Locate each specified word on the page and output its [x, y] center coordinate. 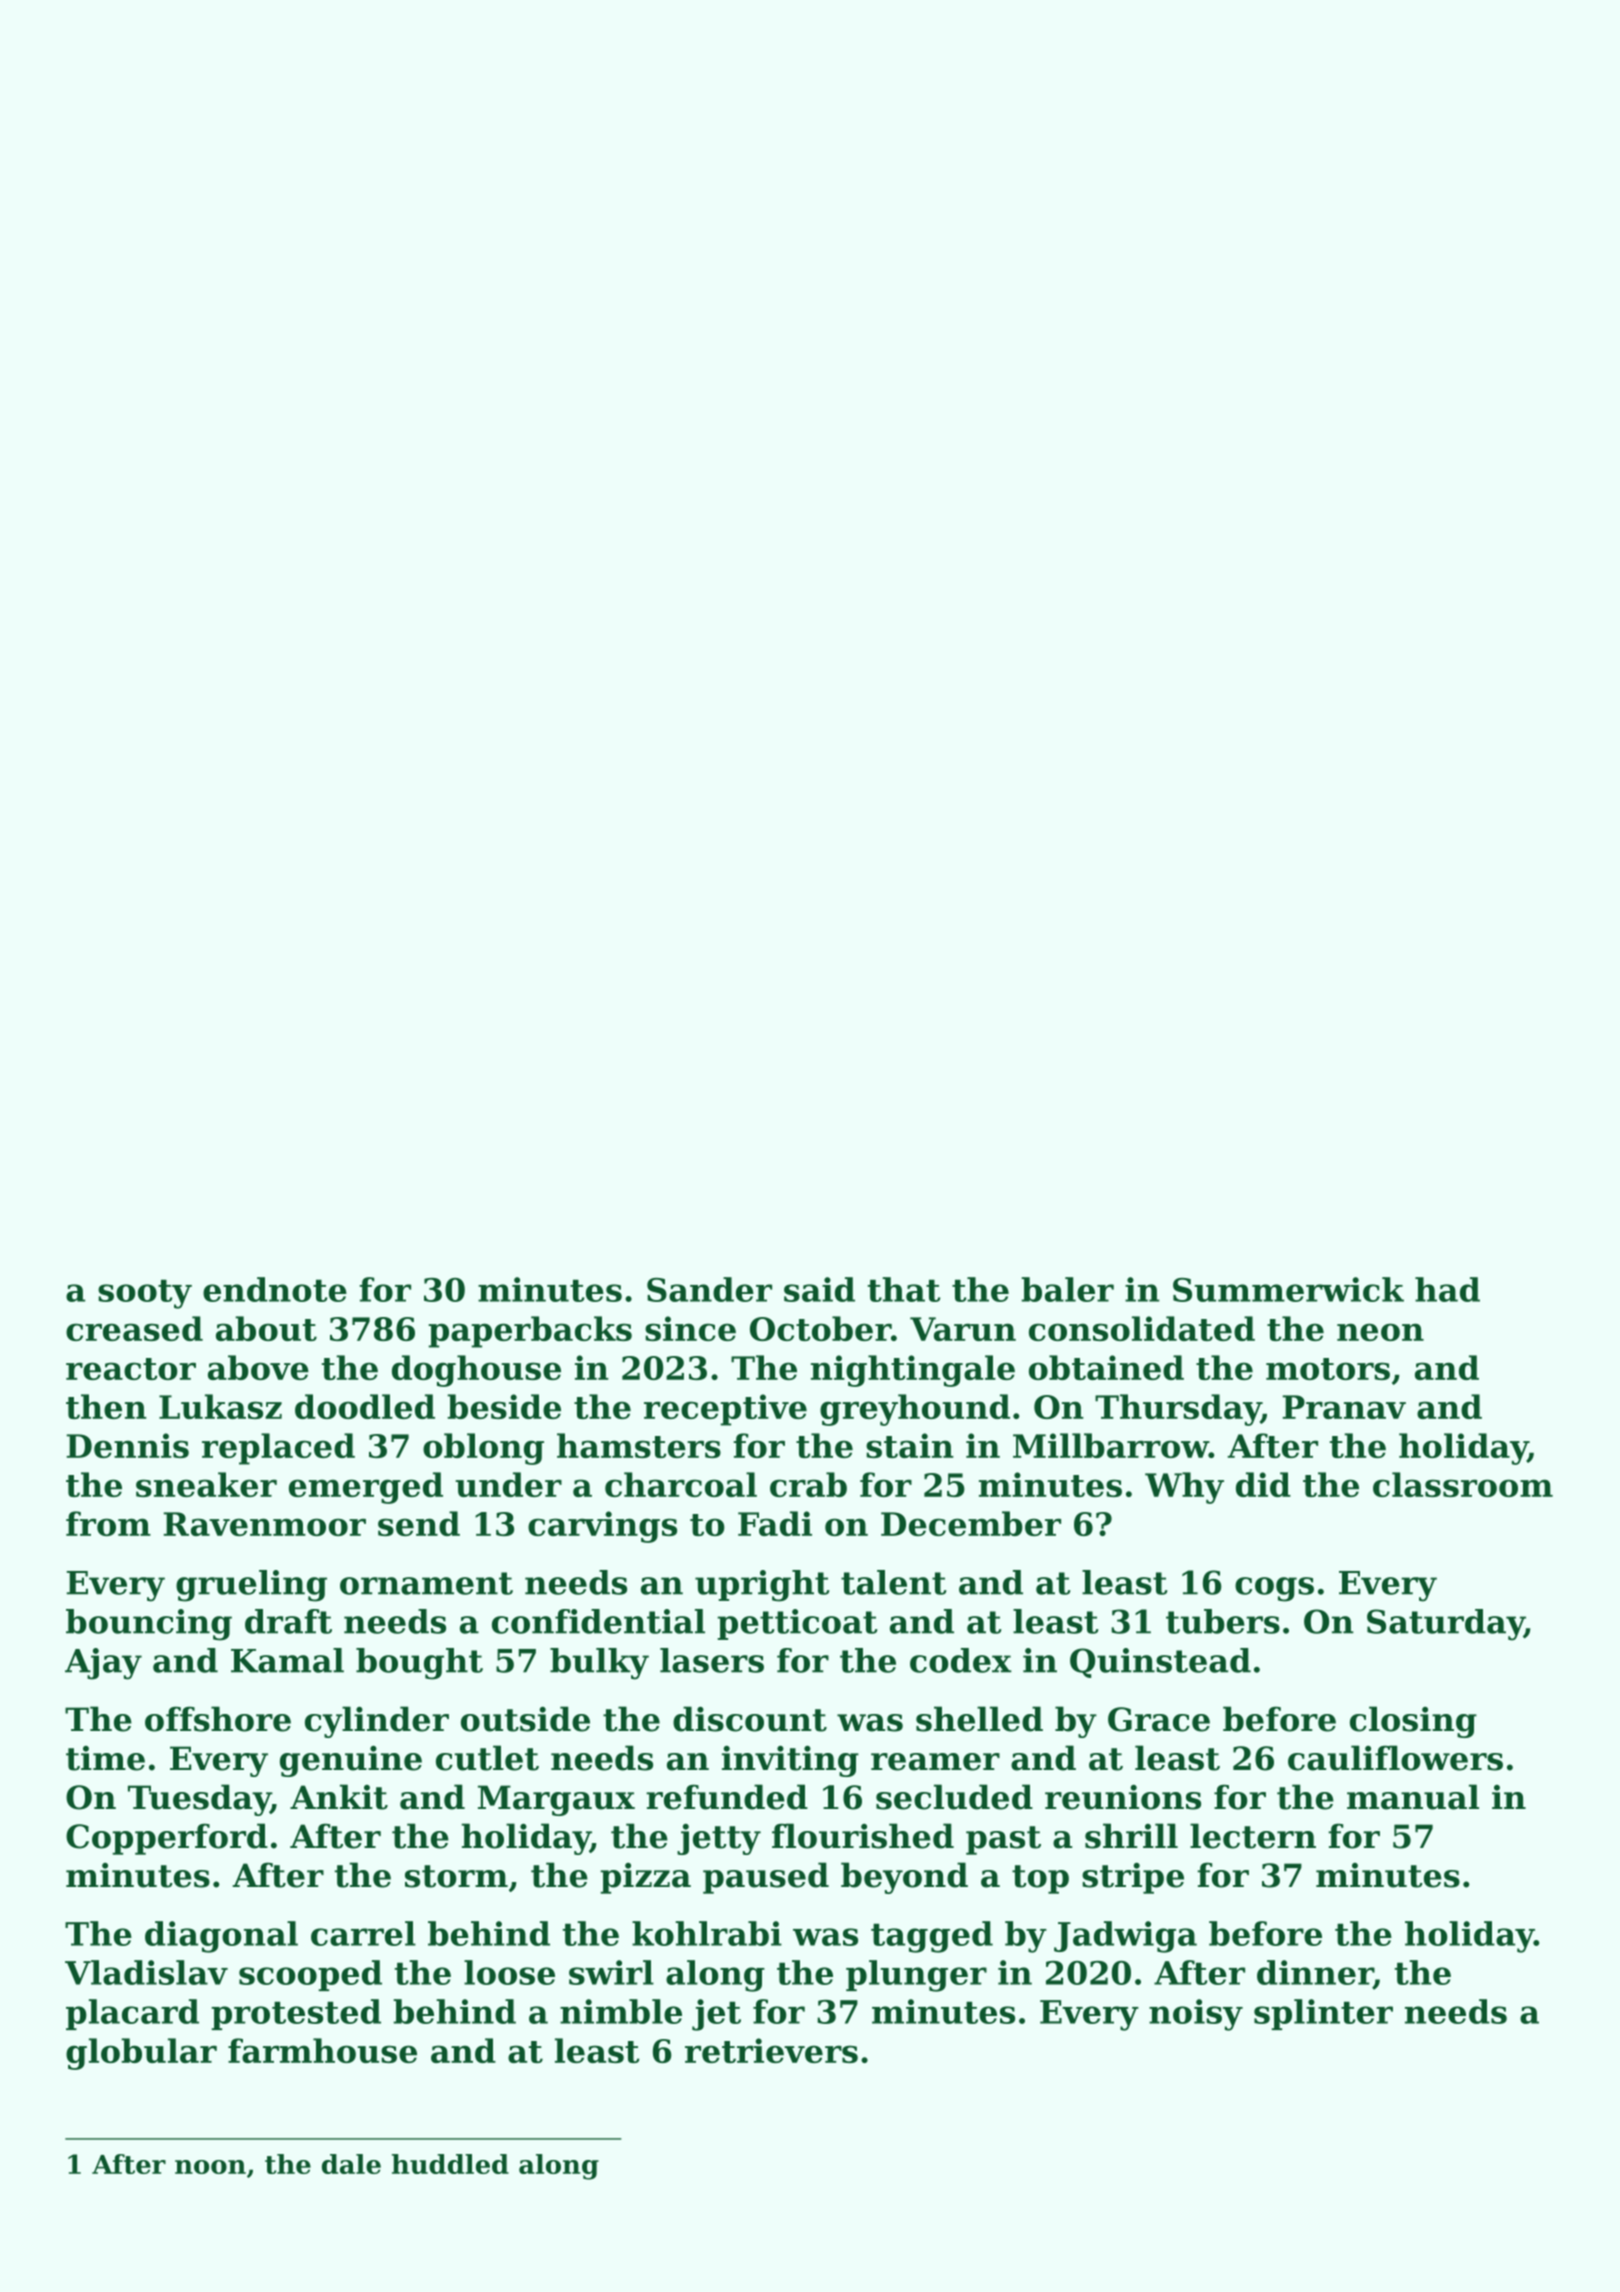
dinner [1315, 1974]
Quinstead [1160, 1663]
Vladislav [146, 1972]
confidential [598, 1621]
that [904, 1289]
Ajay [103, 1664]
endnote [275, 1289]
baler [1067, 1289]
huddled [450, 2164]
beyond [904, 1878]
